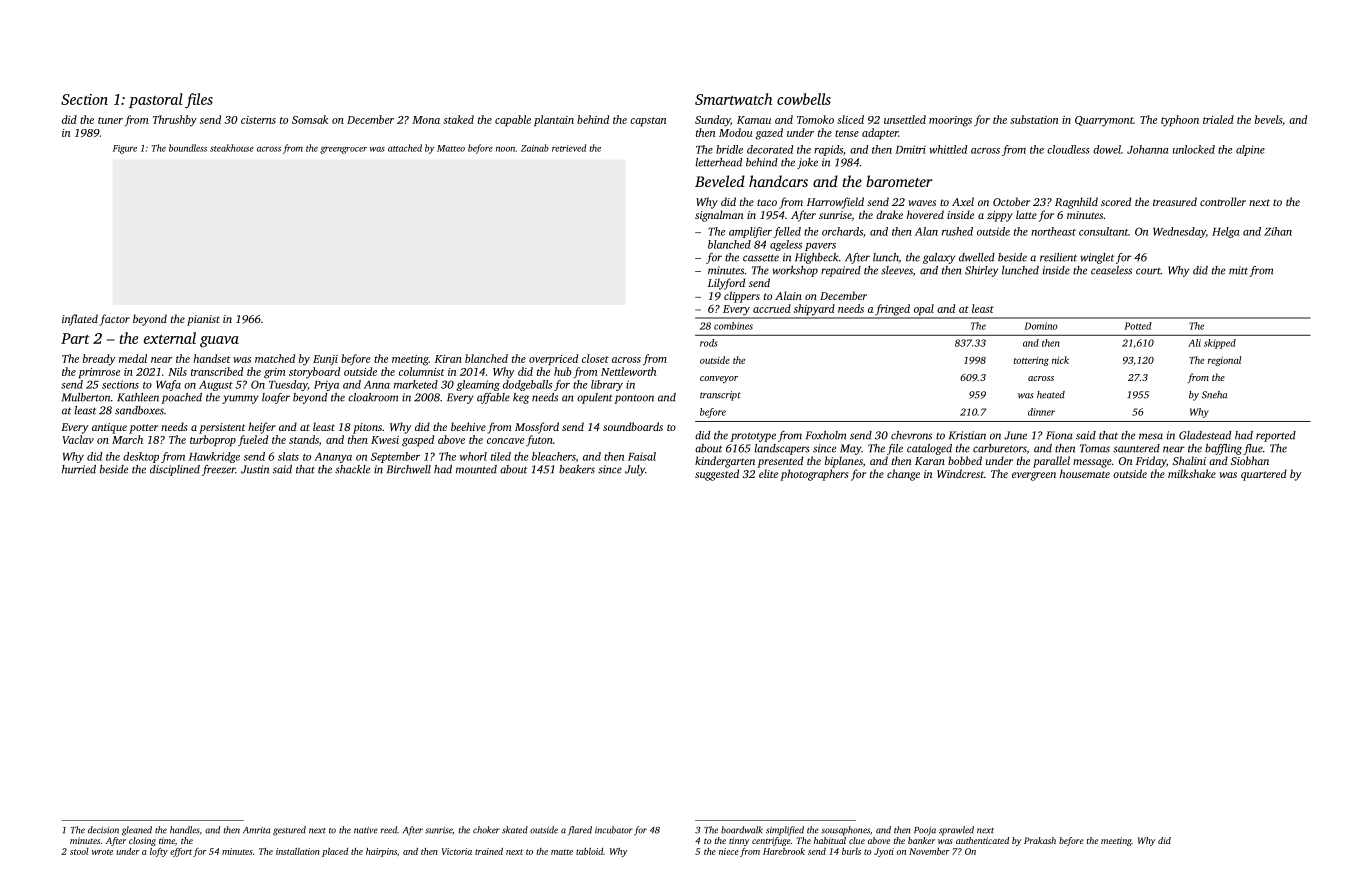 Image resolution: width=1372 pixels, height=887 pixels. I want to click on overpriced, so click(553, 360).
